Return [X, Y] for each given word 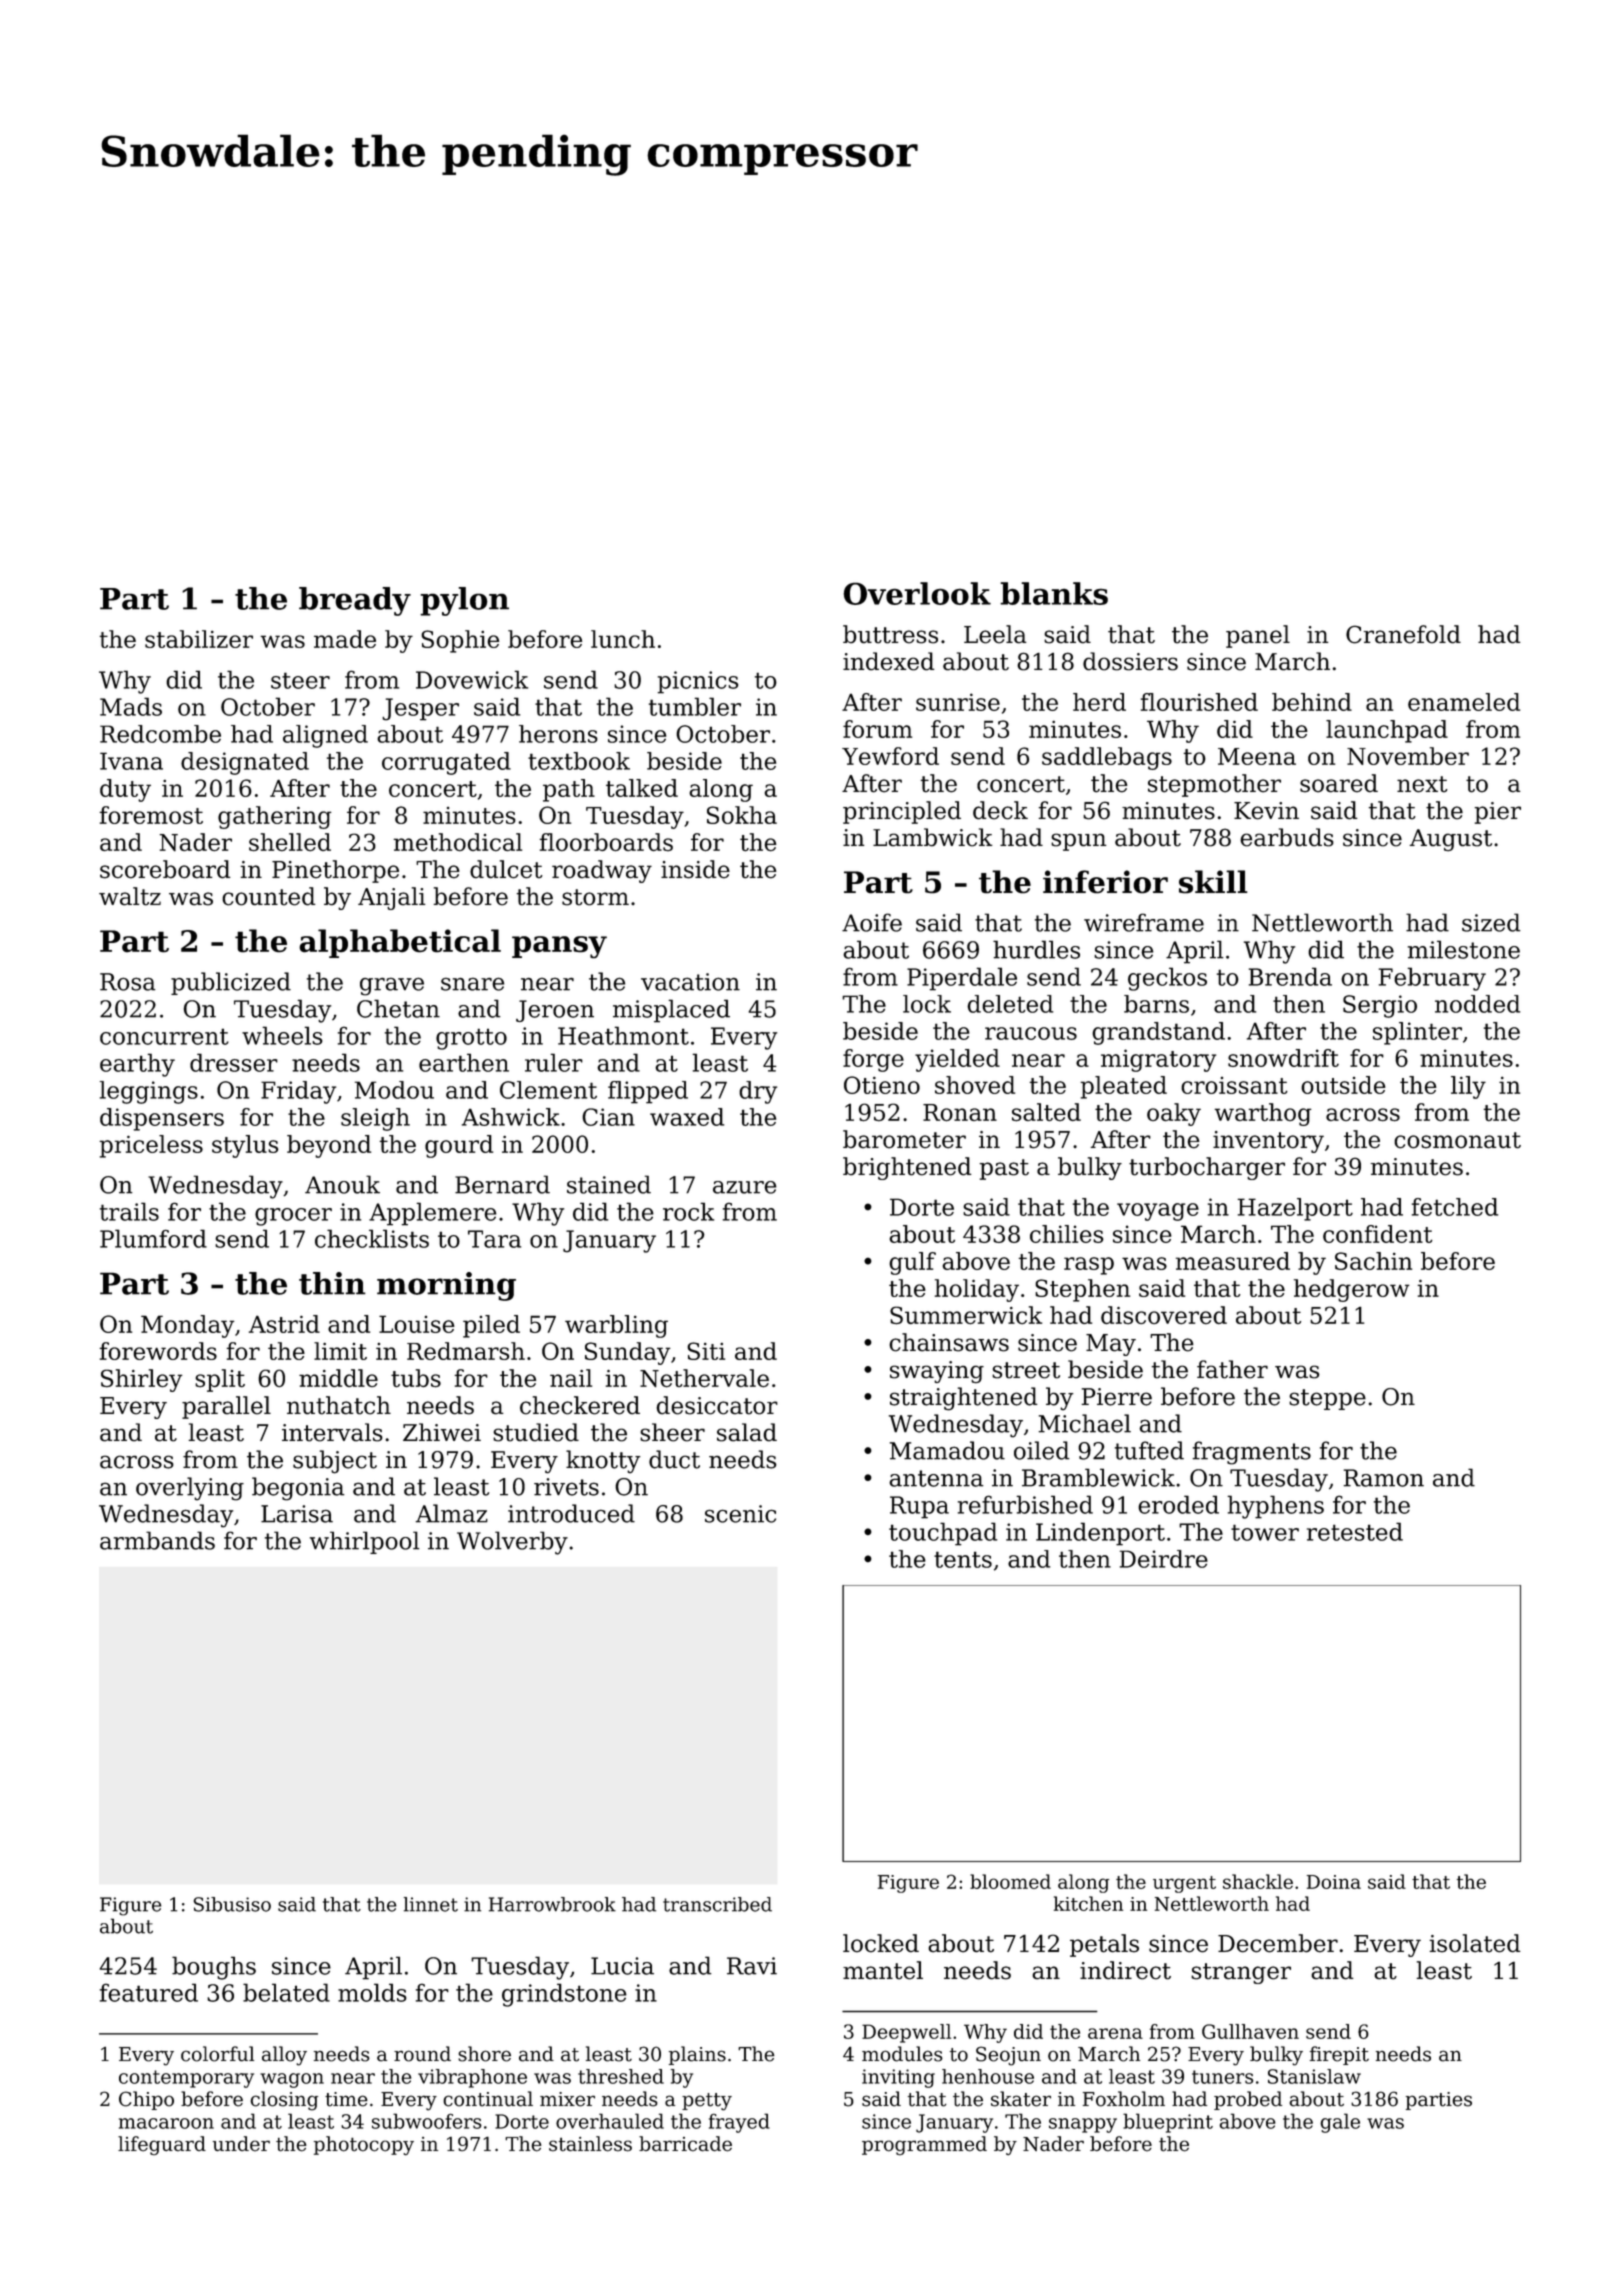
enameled [1464, 702]
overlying [190, 1489]
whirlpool [365, 1542]
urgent [1184, 1884]
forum [877, 729]
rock [688, 1211]
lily [1468, 1087]
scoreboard [165, 869]
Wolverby [512, 1543]
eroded [1178, 1504]
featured [149, 1992]
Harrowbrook [552, 1904]
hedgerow [1352, 1290]
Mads [131, 706]
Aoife [872, 922]
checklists [372, 1238]
